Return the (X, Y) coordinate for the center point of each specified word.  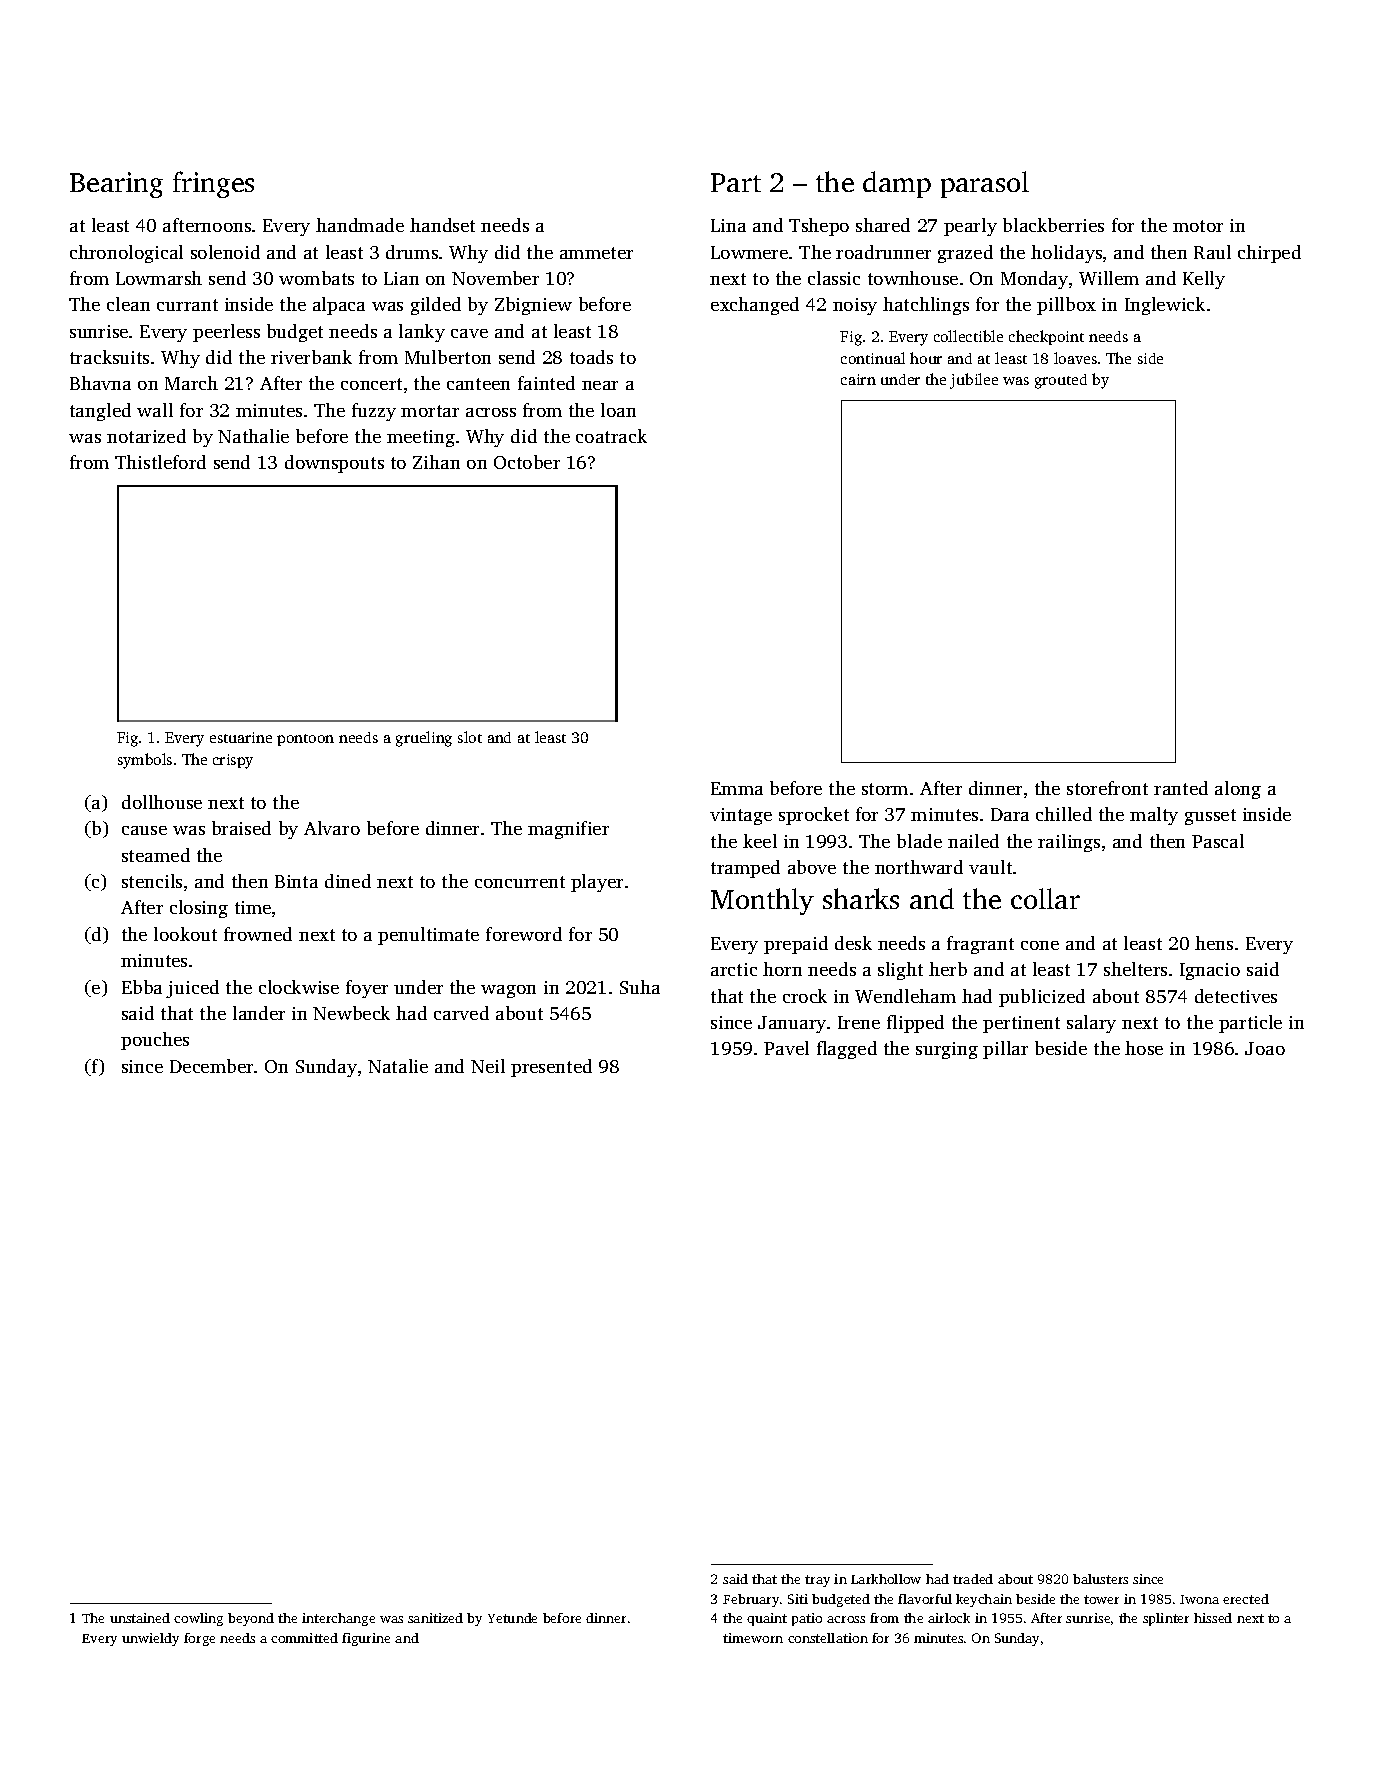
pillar (1005, 1050)
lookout (185, 934)
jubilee (974, 381)
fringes (213, 184)
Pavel (786, 1048)
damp (897, 184)
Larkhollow (886, 1579)
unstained (140, 1618)
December (211, 1066)
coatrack (611, 436)
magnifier (568, 830)
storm (885, 789)
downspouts (334, 464)
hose (1144, 1048)
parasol (985, 184)
